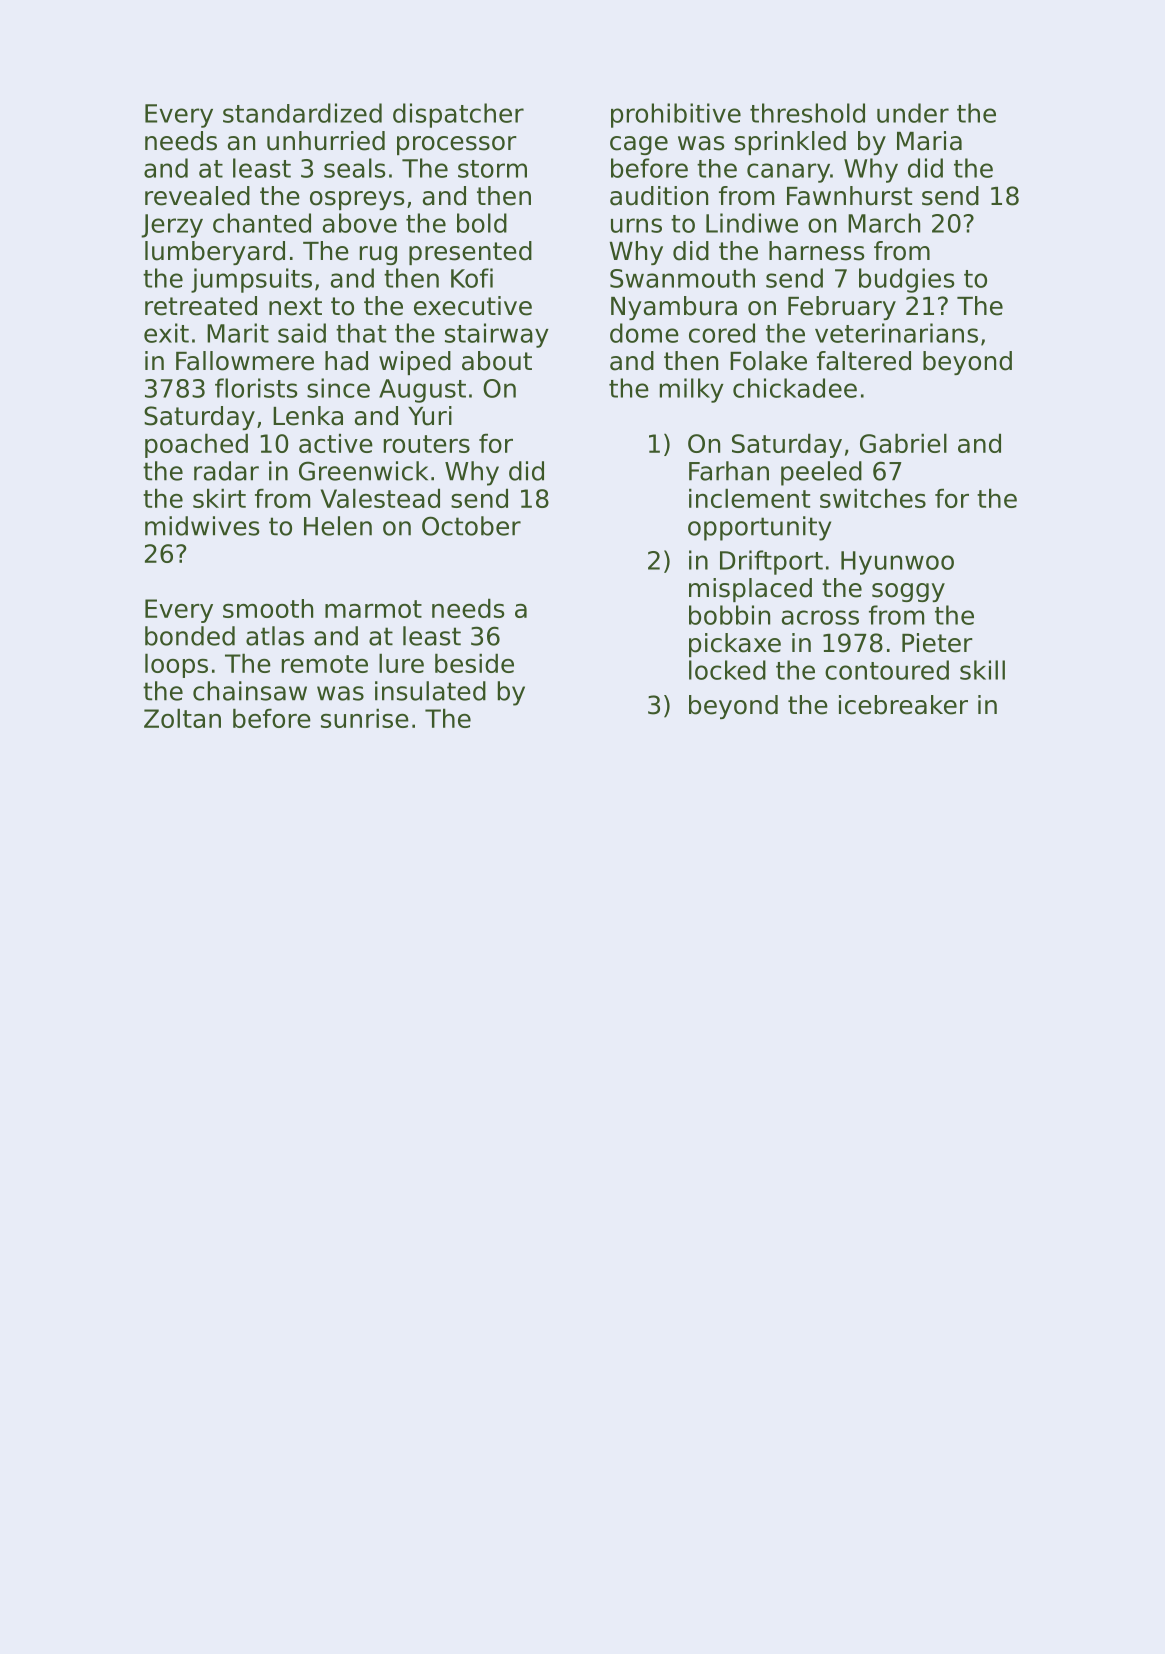 The image size is (1165, 1654). I want to click on remote, so click(325, 664).
